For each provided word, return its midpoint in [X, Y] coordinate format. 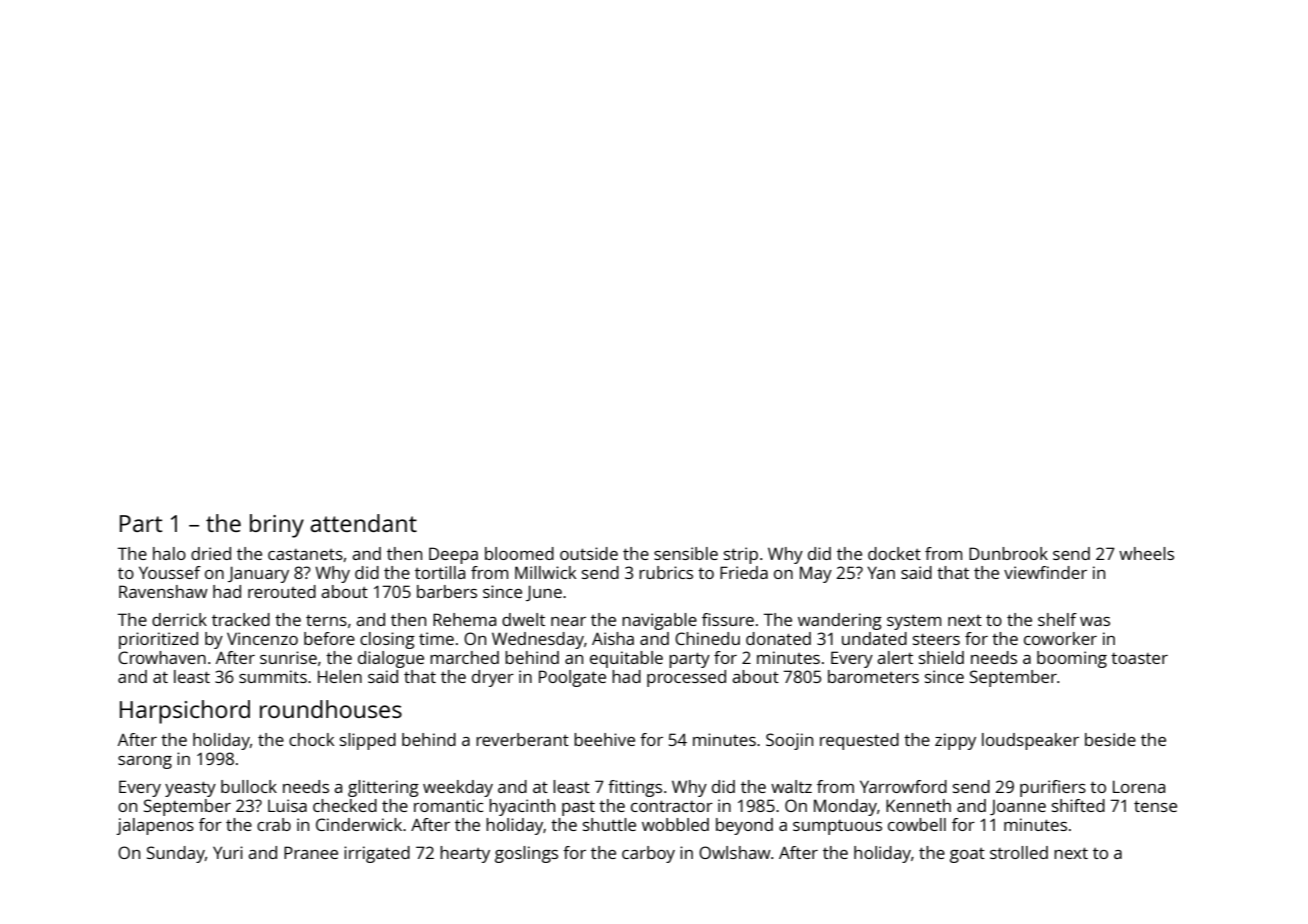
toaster [1139, 658]
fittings [635, 788]
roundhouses [331, 709]
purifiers [1053, 788]
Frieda [744, 572]
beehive [604, 739]
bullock [249, 786]
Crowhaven [162, 657]
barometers [873, 676]
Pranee [311, 852]
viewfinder [1045, 572]
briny [277, 526]
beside [1110, 739]
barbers [447, 591]
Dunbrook [1008, 553]
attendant [363, 523]
